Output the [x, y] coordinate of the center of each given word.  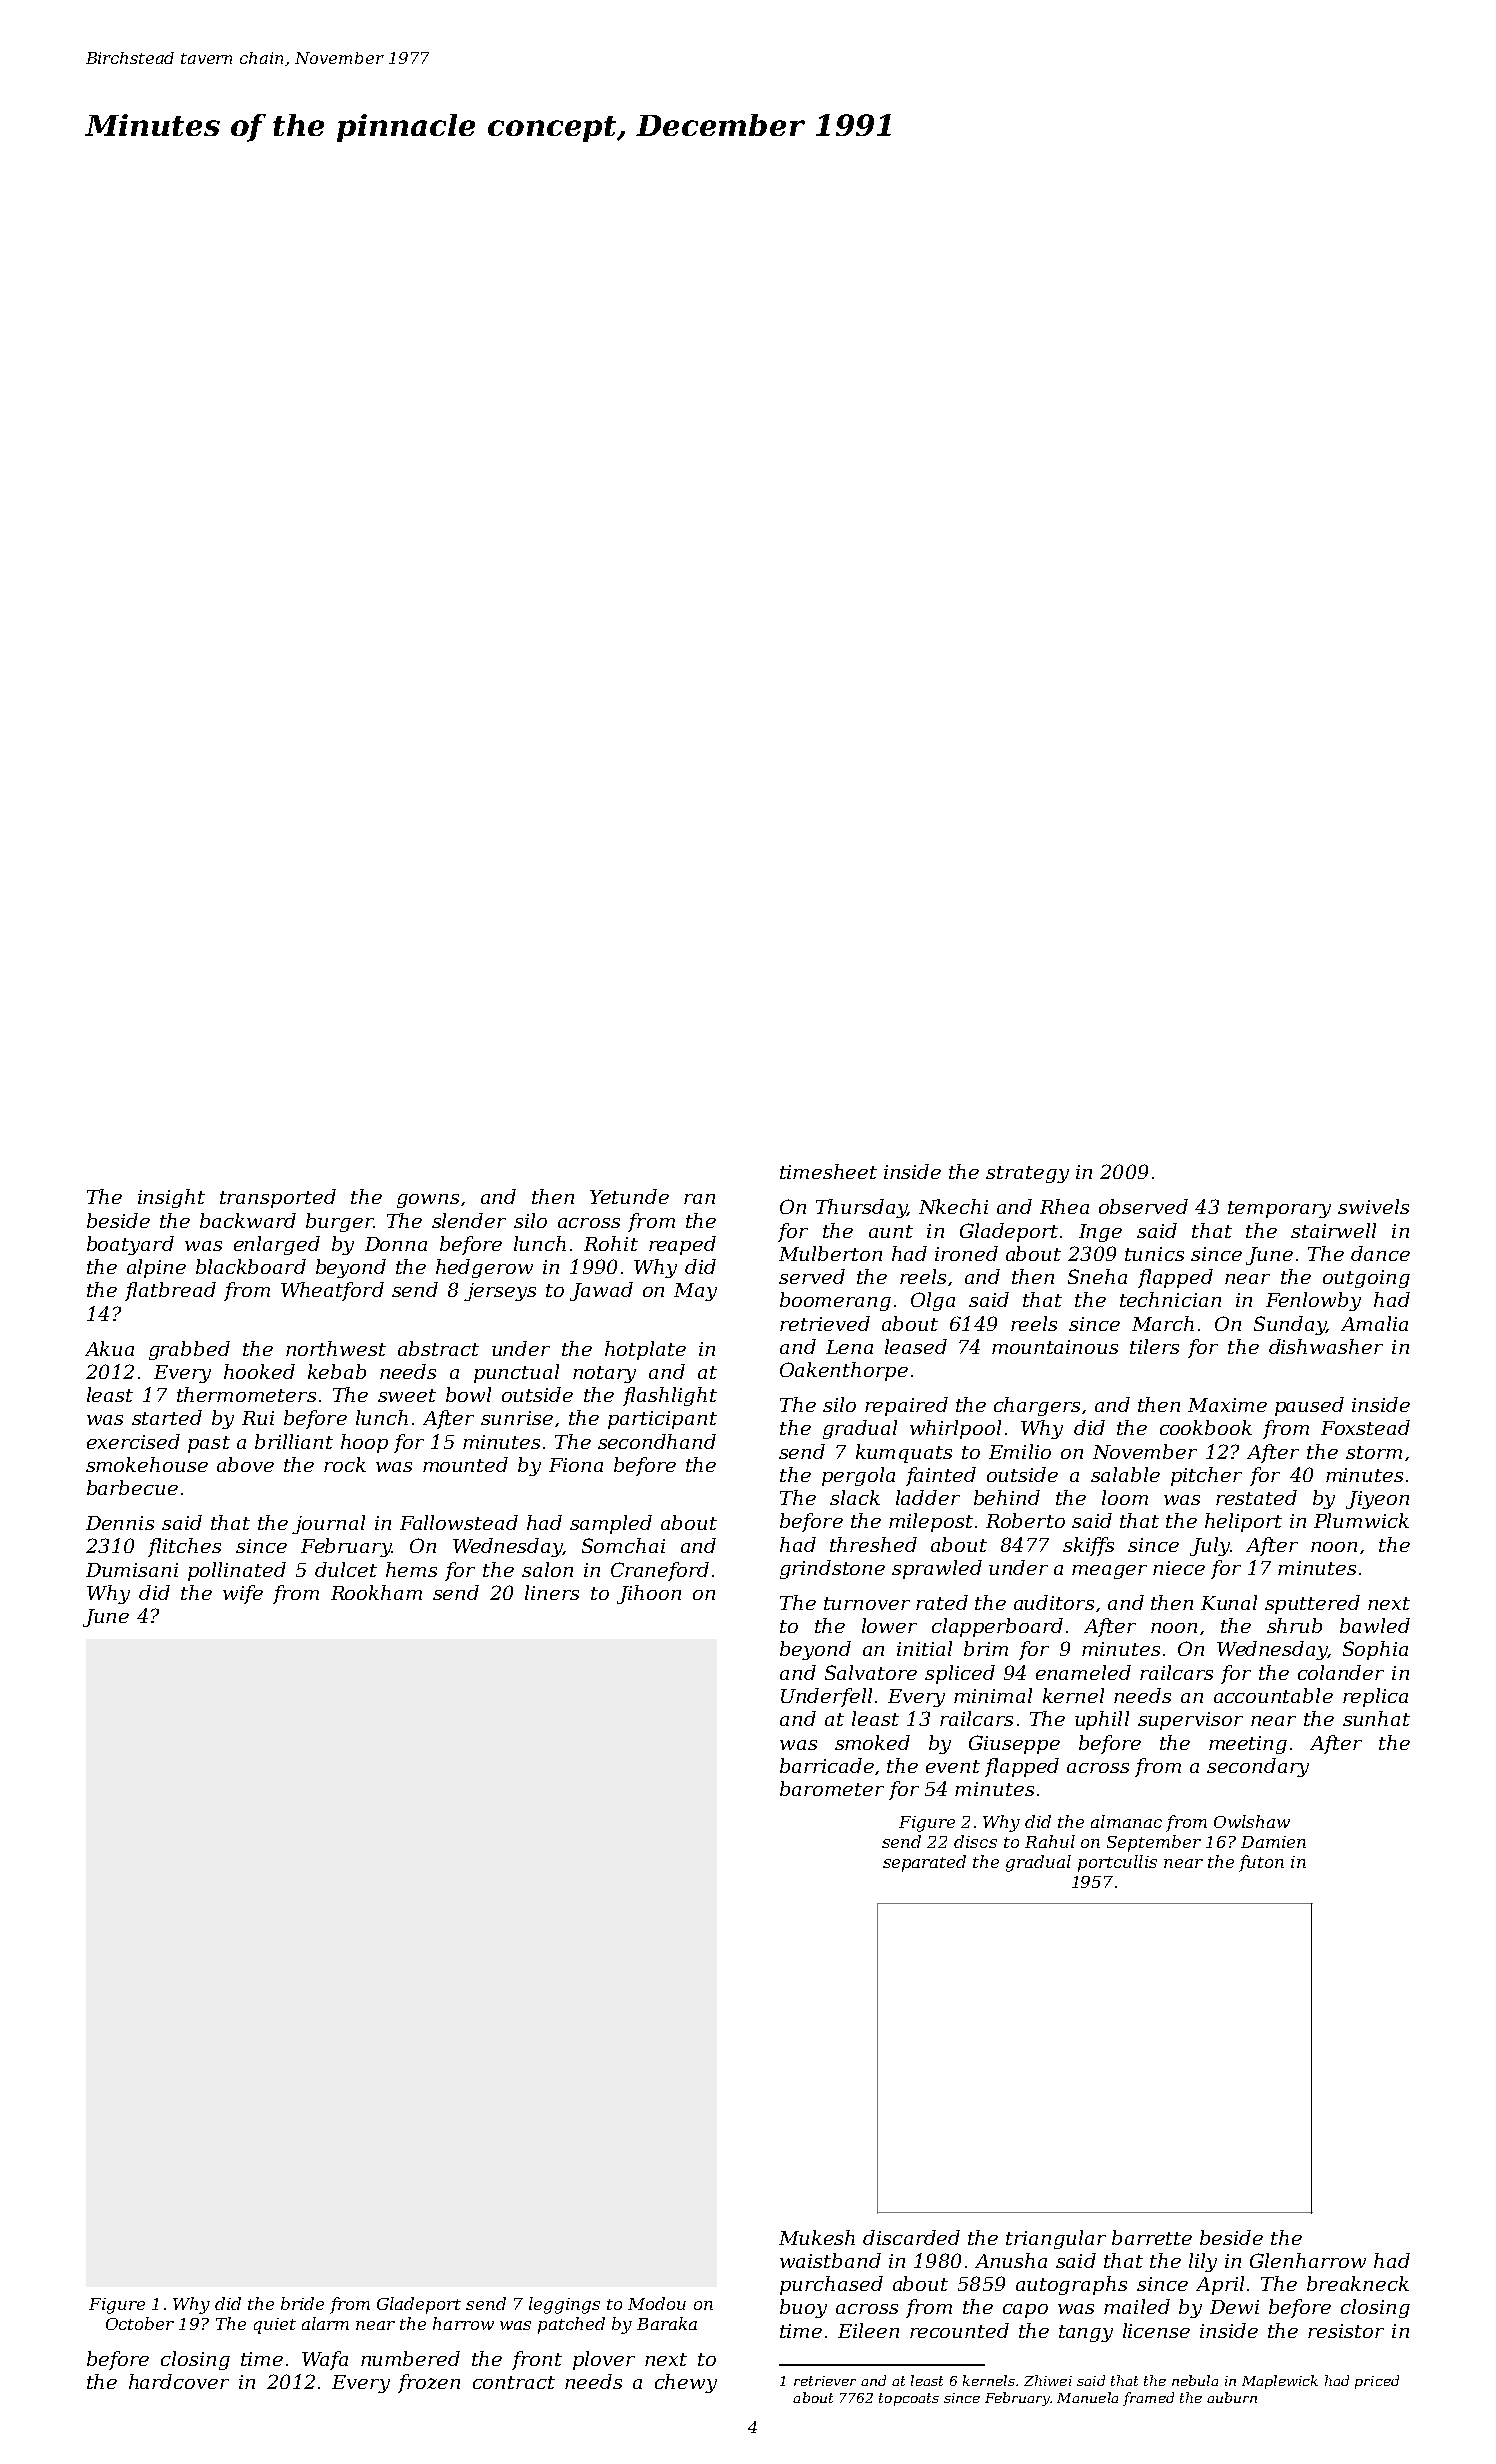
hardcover [179, 2381]
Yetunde [629, 1196]
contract [514, 2382]
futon [1261, 1863]
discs [975, 1841]
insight [171, 1198]
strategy [1027, 1174]
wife [243, 1594]
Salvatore [871, 1672]
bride [302, 2303]
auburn [1232, 2397]
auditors [1054, 1602]
